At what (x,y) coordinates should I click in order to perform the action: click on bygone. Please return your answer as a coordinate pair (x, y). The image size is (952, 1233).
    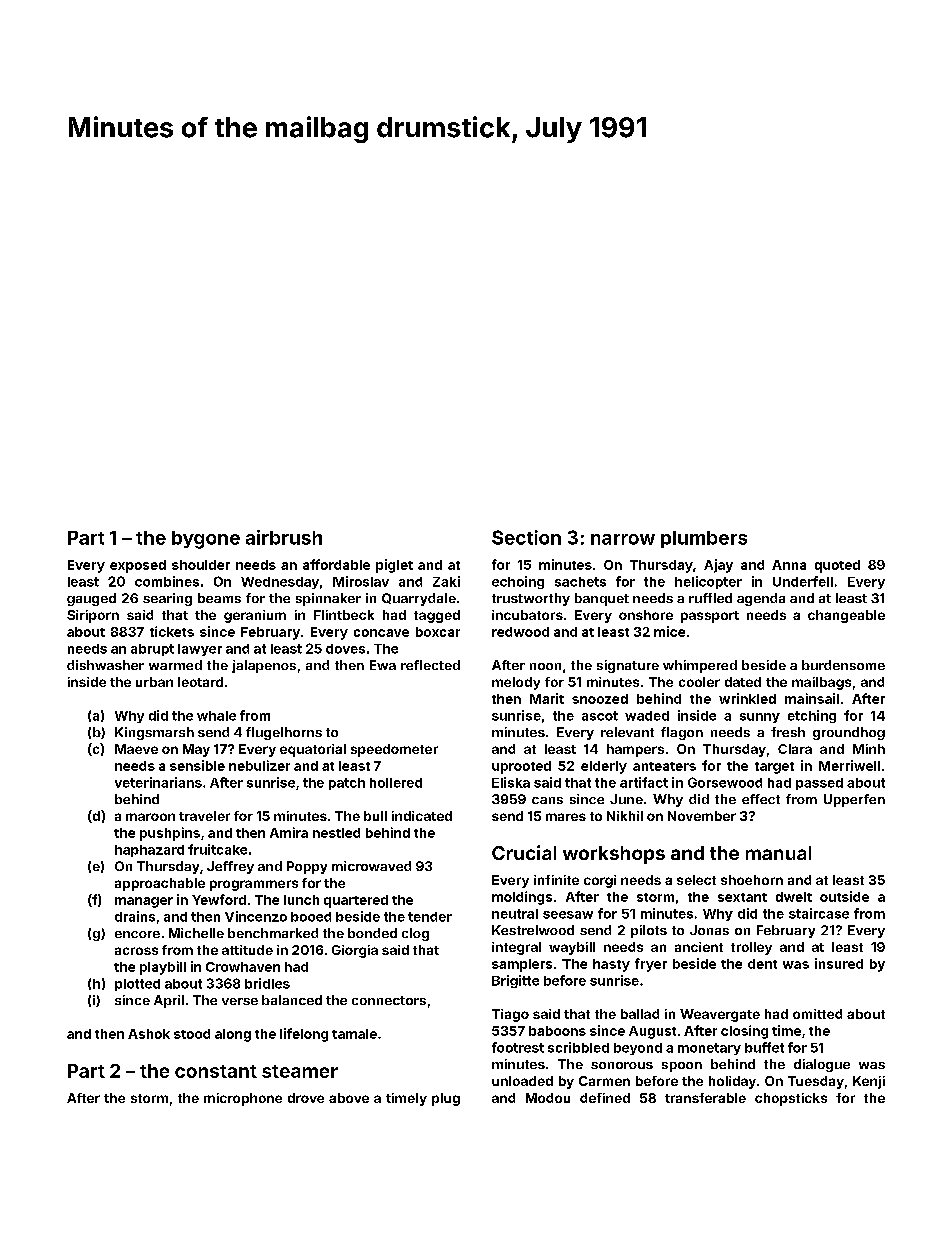
    Looking at the image, I should click on (206, 540).
